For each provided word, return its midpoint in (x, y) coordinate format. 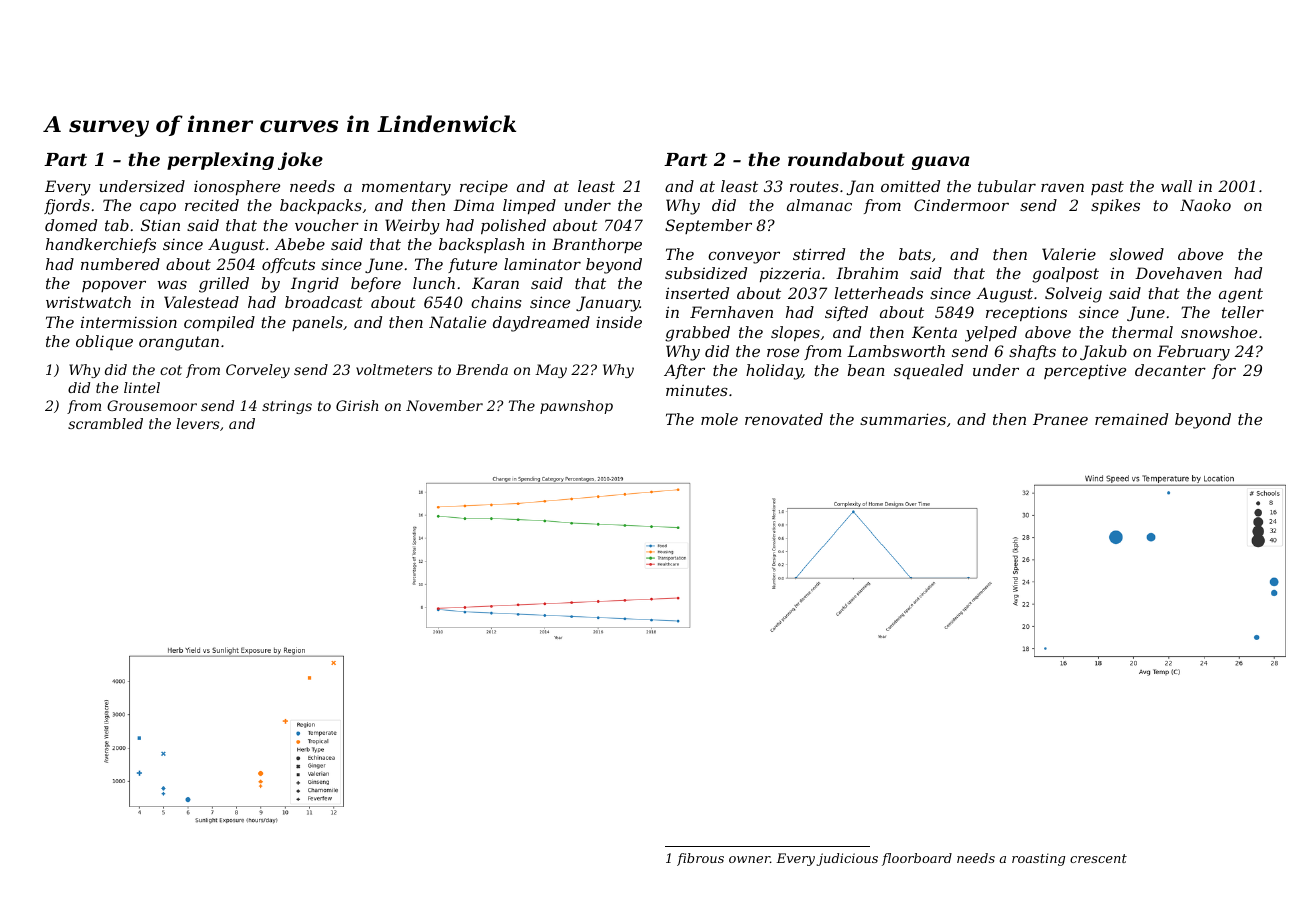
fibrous (700, 859)
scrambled (105, 423)
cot (171, 370)
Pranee (1060, 419)
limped (529, 206)
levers (197, 423)
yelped (991, 334)
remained (1131, 419)
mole (719, 419)
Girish (357, 405)
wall (1176, 186)
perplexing (220, 161)
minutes (697, 390)
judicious (847, 859)
